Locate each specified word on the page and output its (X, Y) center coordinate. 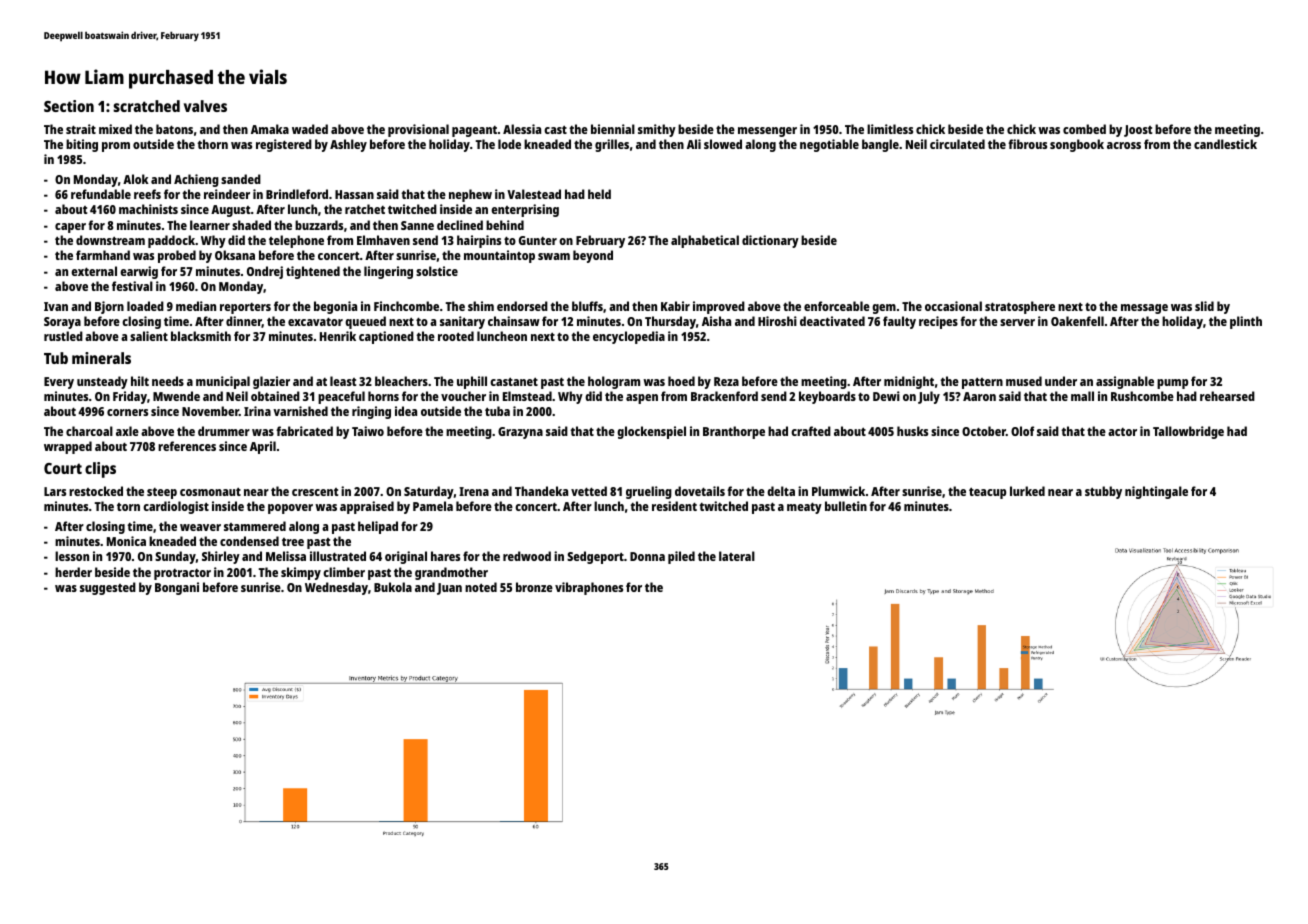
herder (73, 572)
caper (70, 228)
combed (1084, 129)
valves (205, 106)
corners (127, 412)
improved (719, 307)
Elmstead (527, 396)
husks (912, 431)
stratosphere (1020, 307)
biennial (613, 129)
